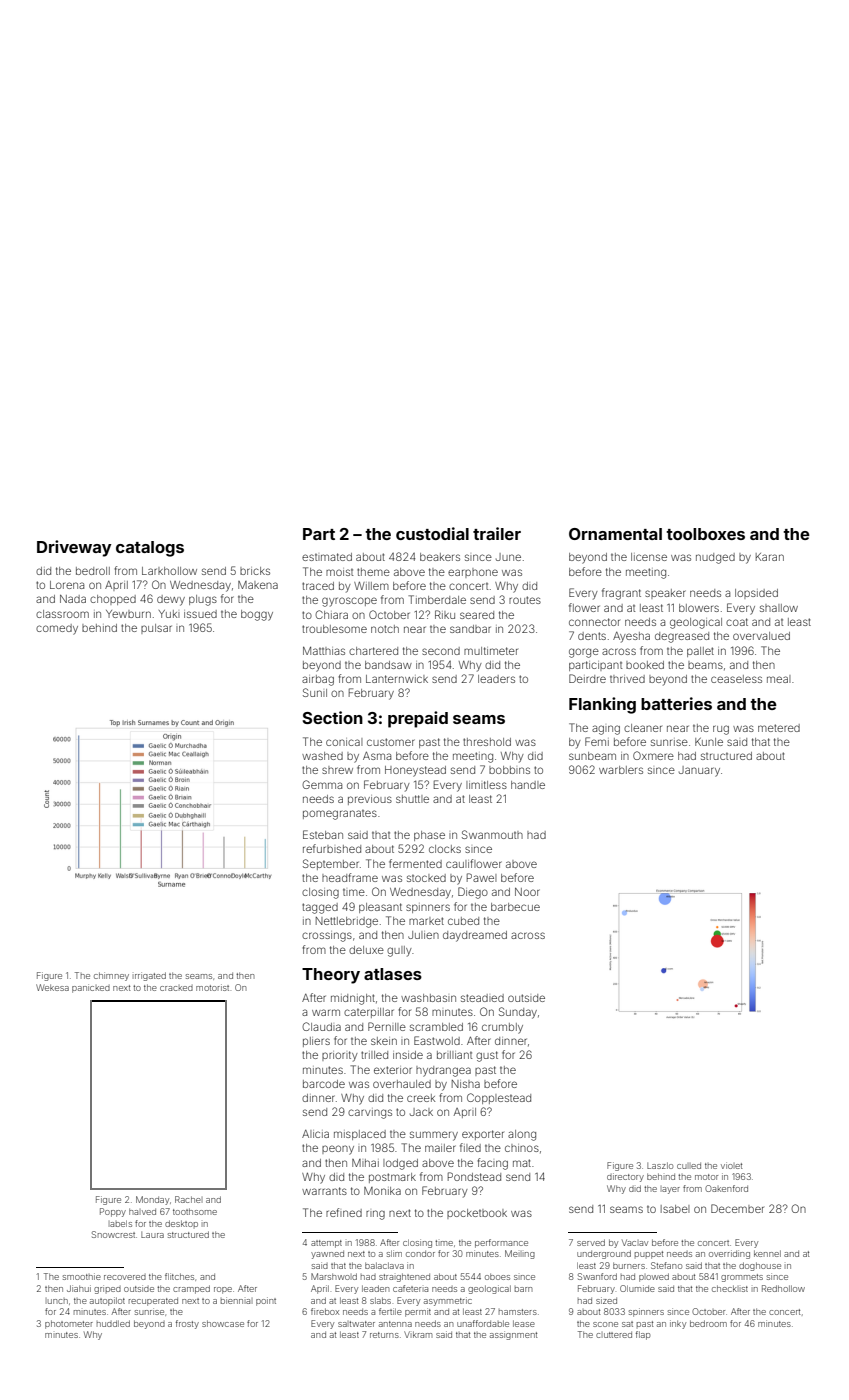 This screenshot has height=1400, width=849. What do you see at coordinates (615, 534) in the screenshot?
I see `Ornamental` at bounding box center [615, 534].
